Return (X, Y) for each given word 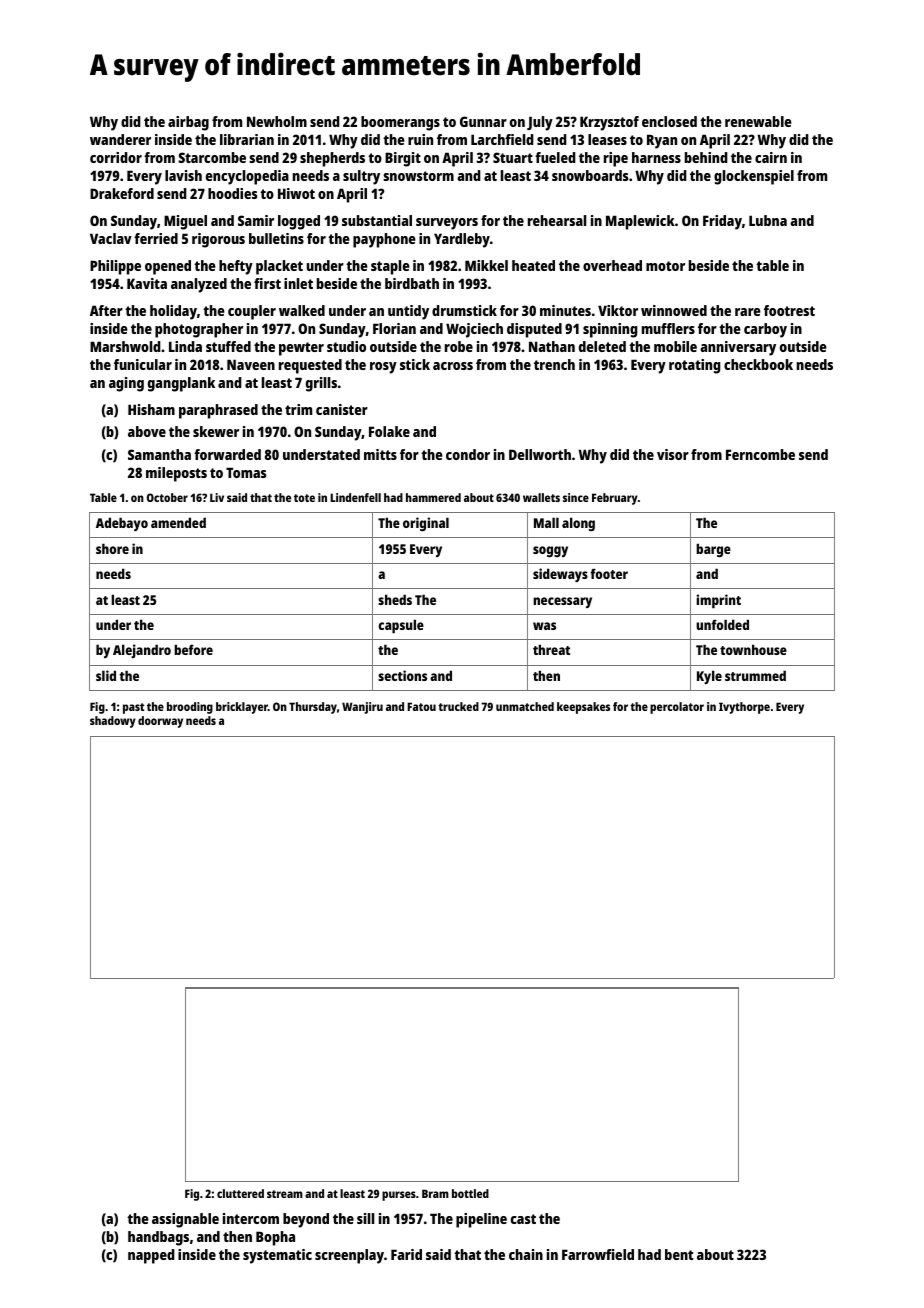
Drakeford (122, 193)
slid (106, 675)
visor (673, 454)
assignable (185, 1220)
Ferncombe (760, 454)
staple (390, 267)
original (426, 524)
